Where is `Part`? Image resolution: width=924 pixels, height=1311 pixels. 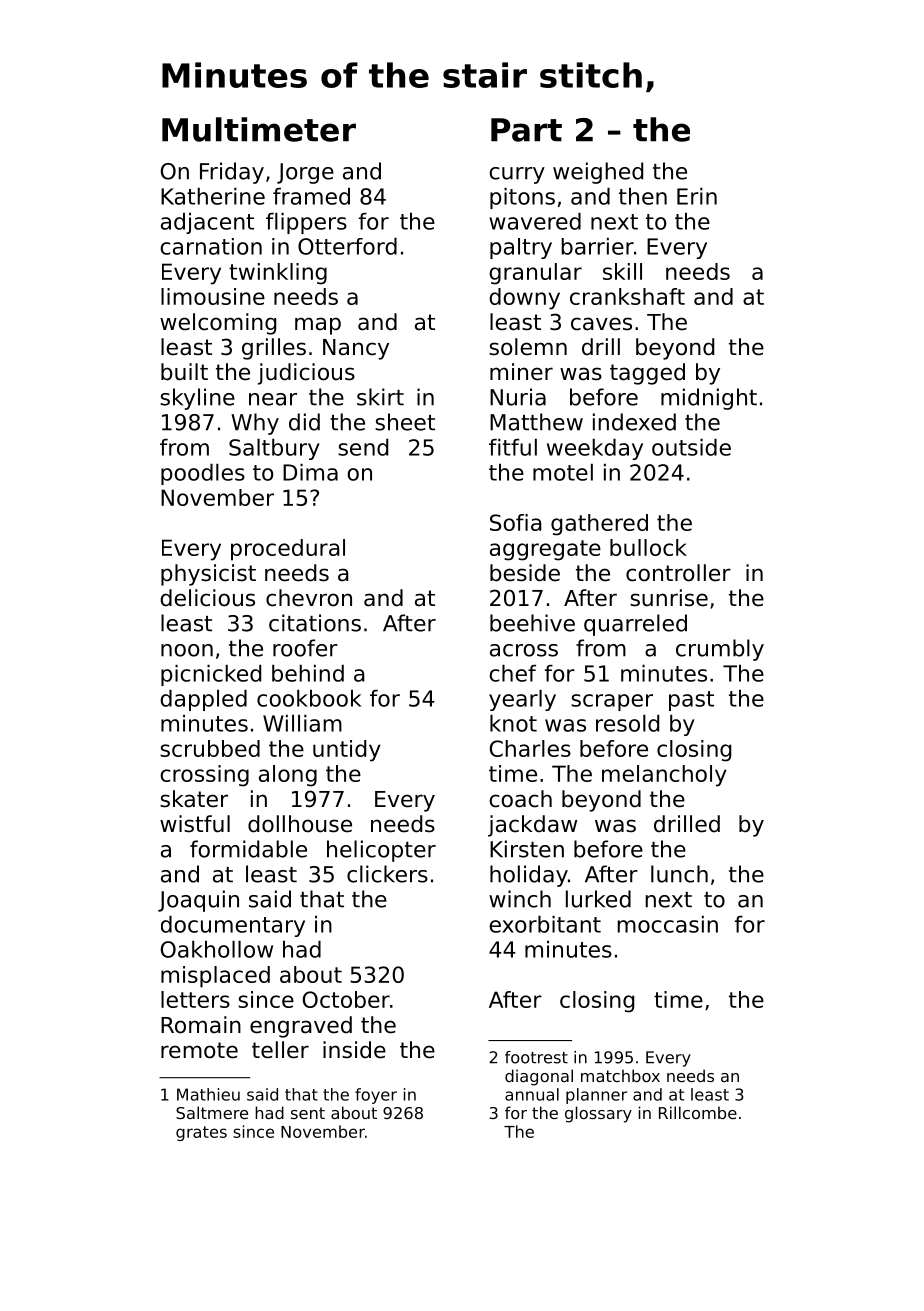 Part is located at coordinates (526, 130).
